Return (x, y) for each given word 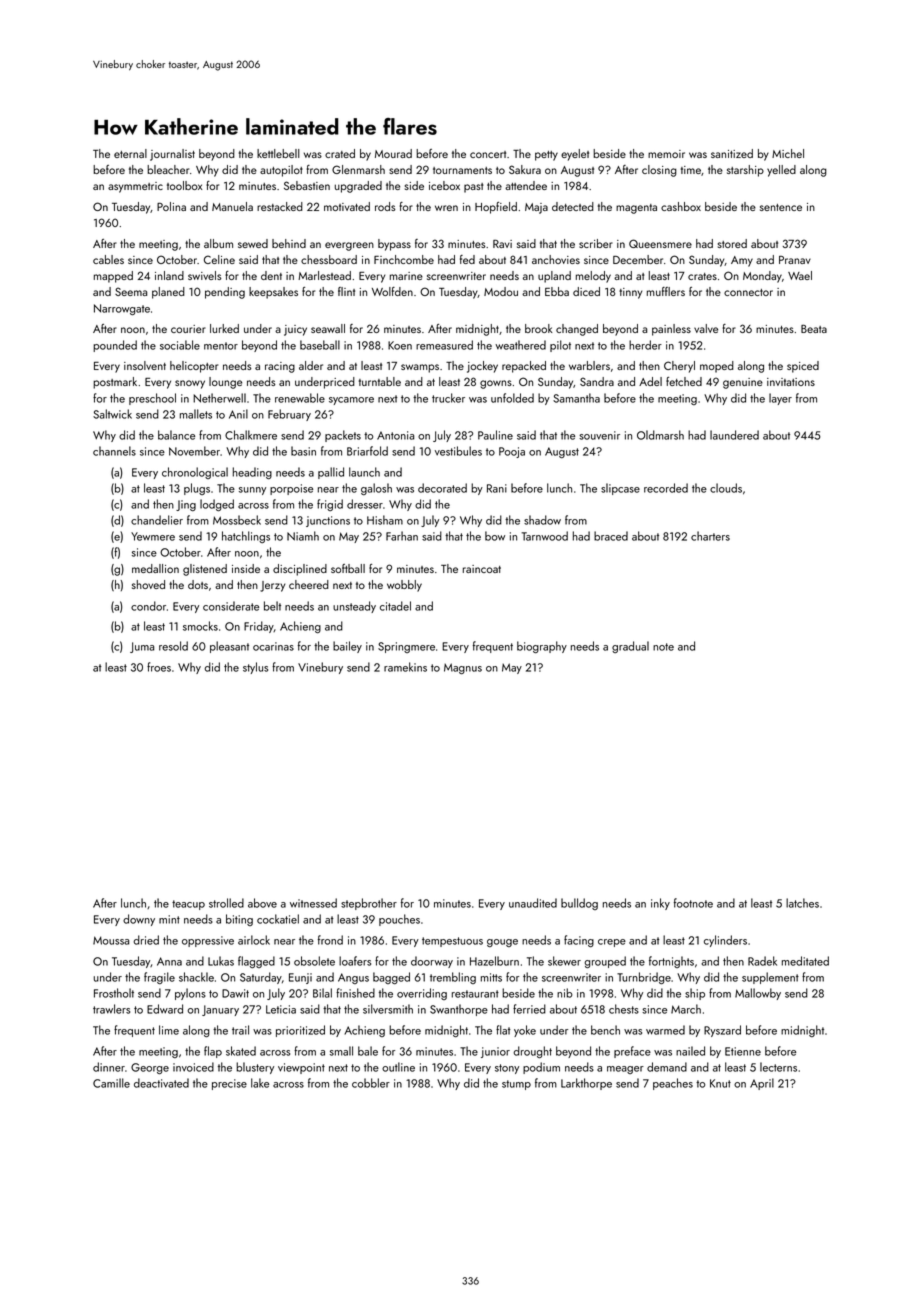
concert (488, 154)
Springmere (406, 647)
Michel (788, 153)
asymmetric (135, 187)
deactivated (161, 1083)
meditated (805, 961)
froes (159, 667)
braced (611, 536)
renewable (300, 398)
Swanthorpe (459, 1010)
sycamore (351, 401)
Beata (814, 329)
